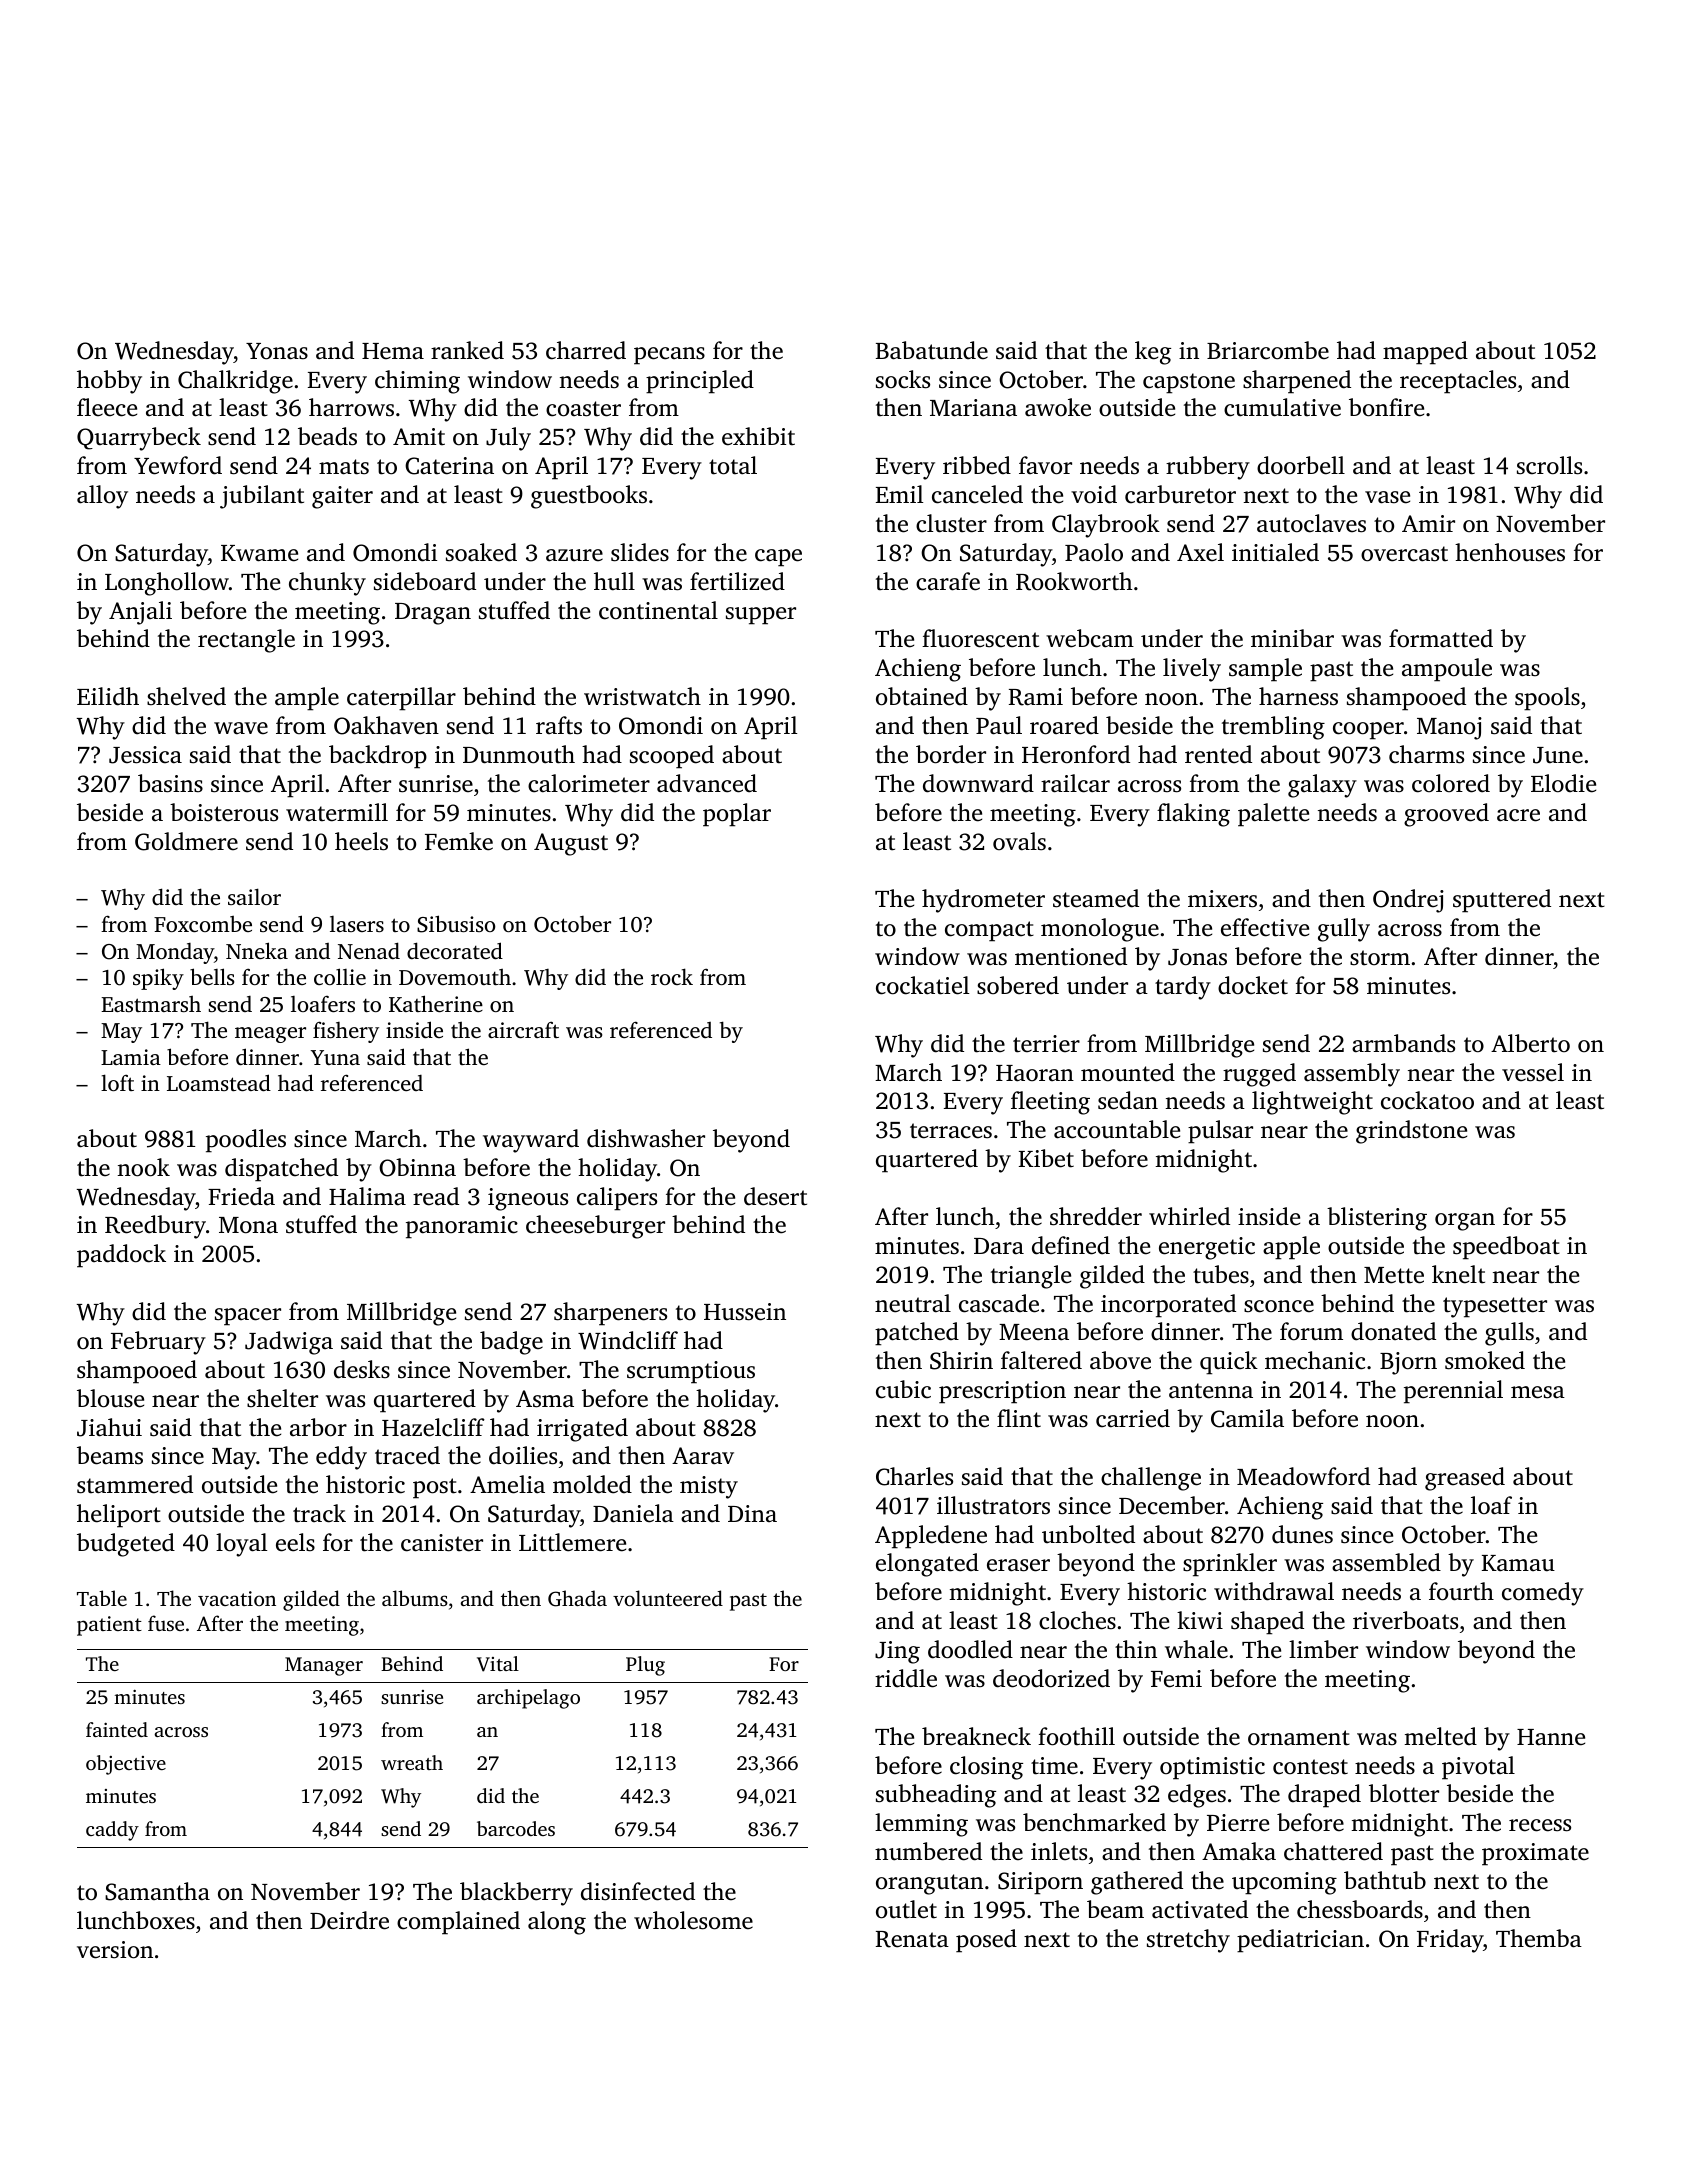 Image resolution: width=1683 pixels, height=2178 pixels. Describe the element at coordinates (1197, 1796) in the document. I see `edges` at that location.
